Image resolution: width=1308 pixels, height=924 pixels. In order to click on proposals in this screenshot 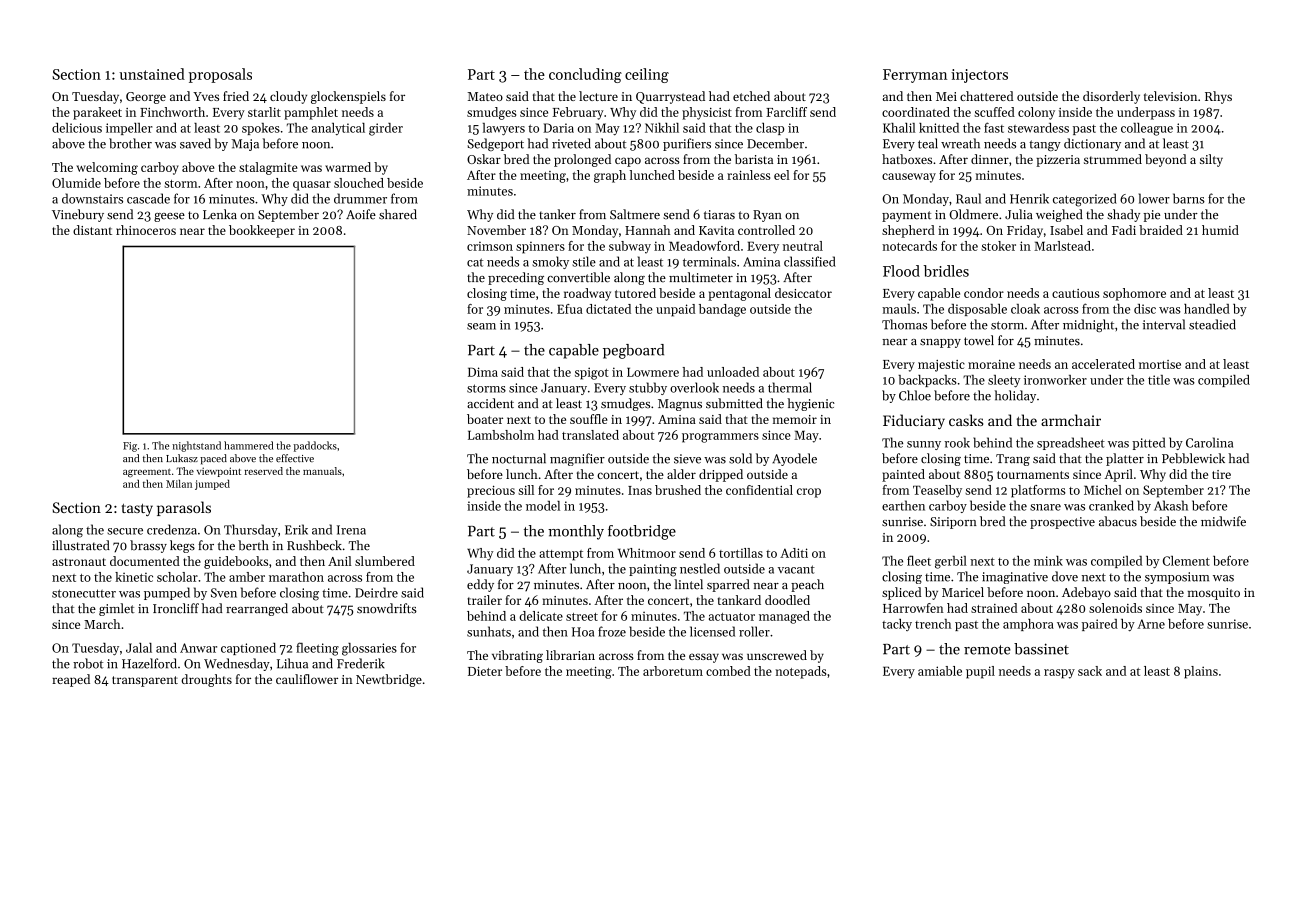, I will do `click(220, 75)`.
